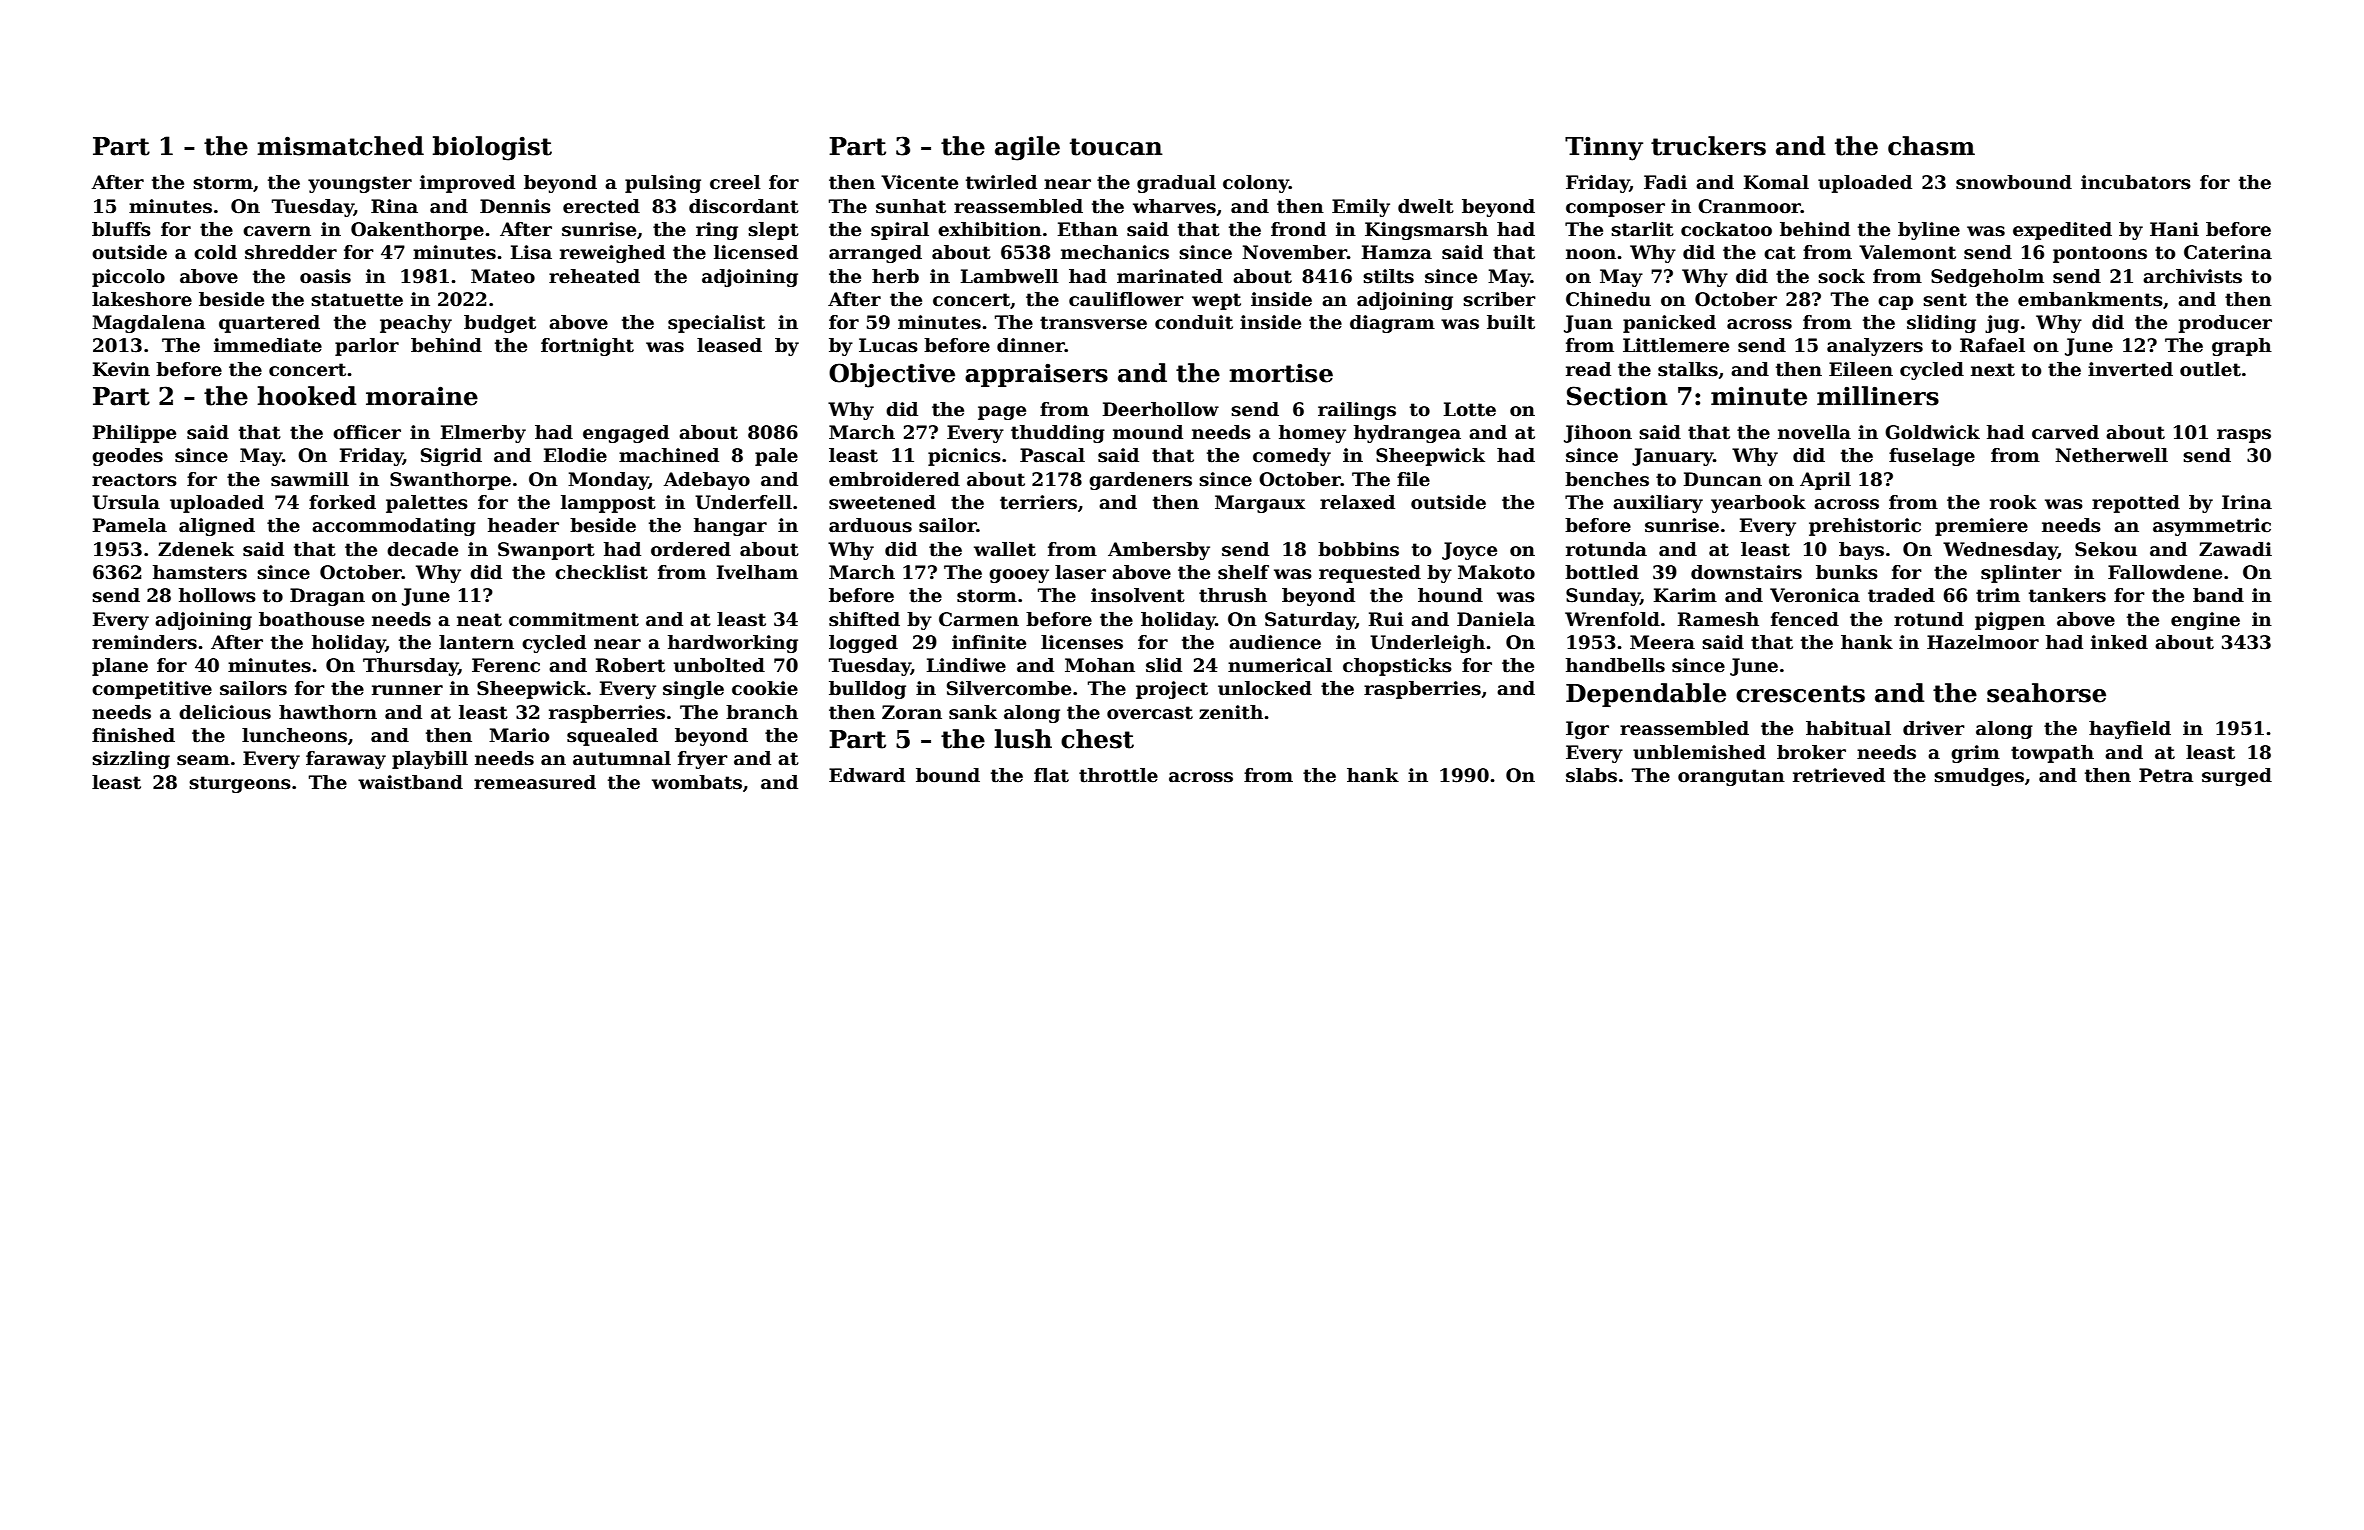  Describe the element at coordinates (697, 782) in the image. I see `wombats` at that location.
